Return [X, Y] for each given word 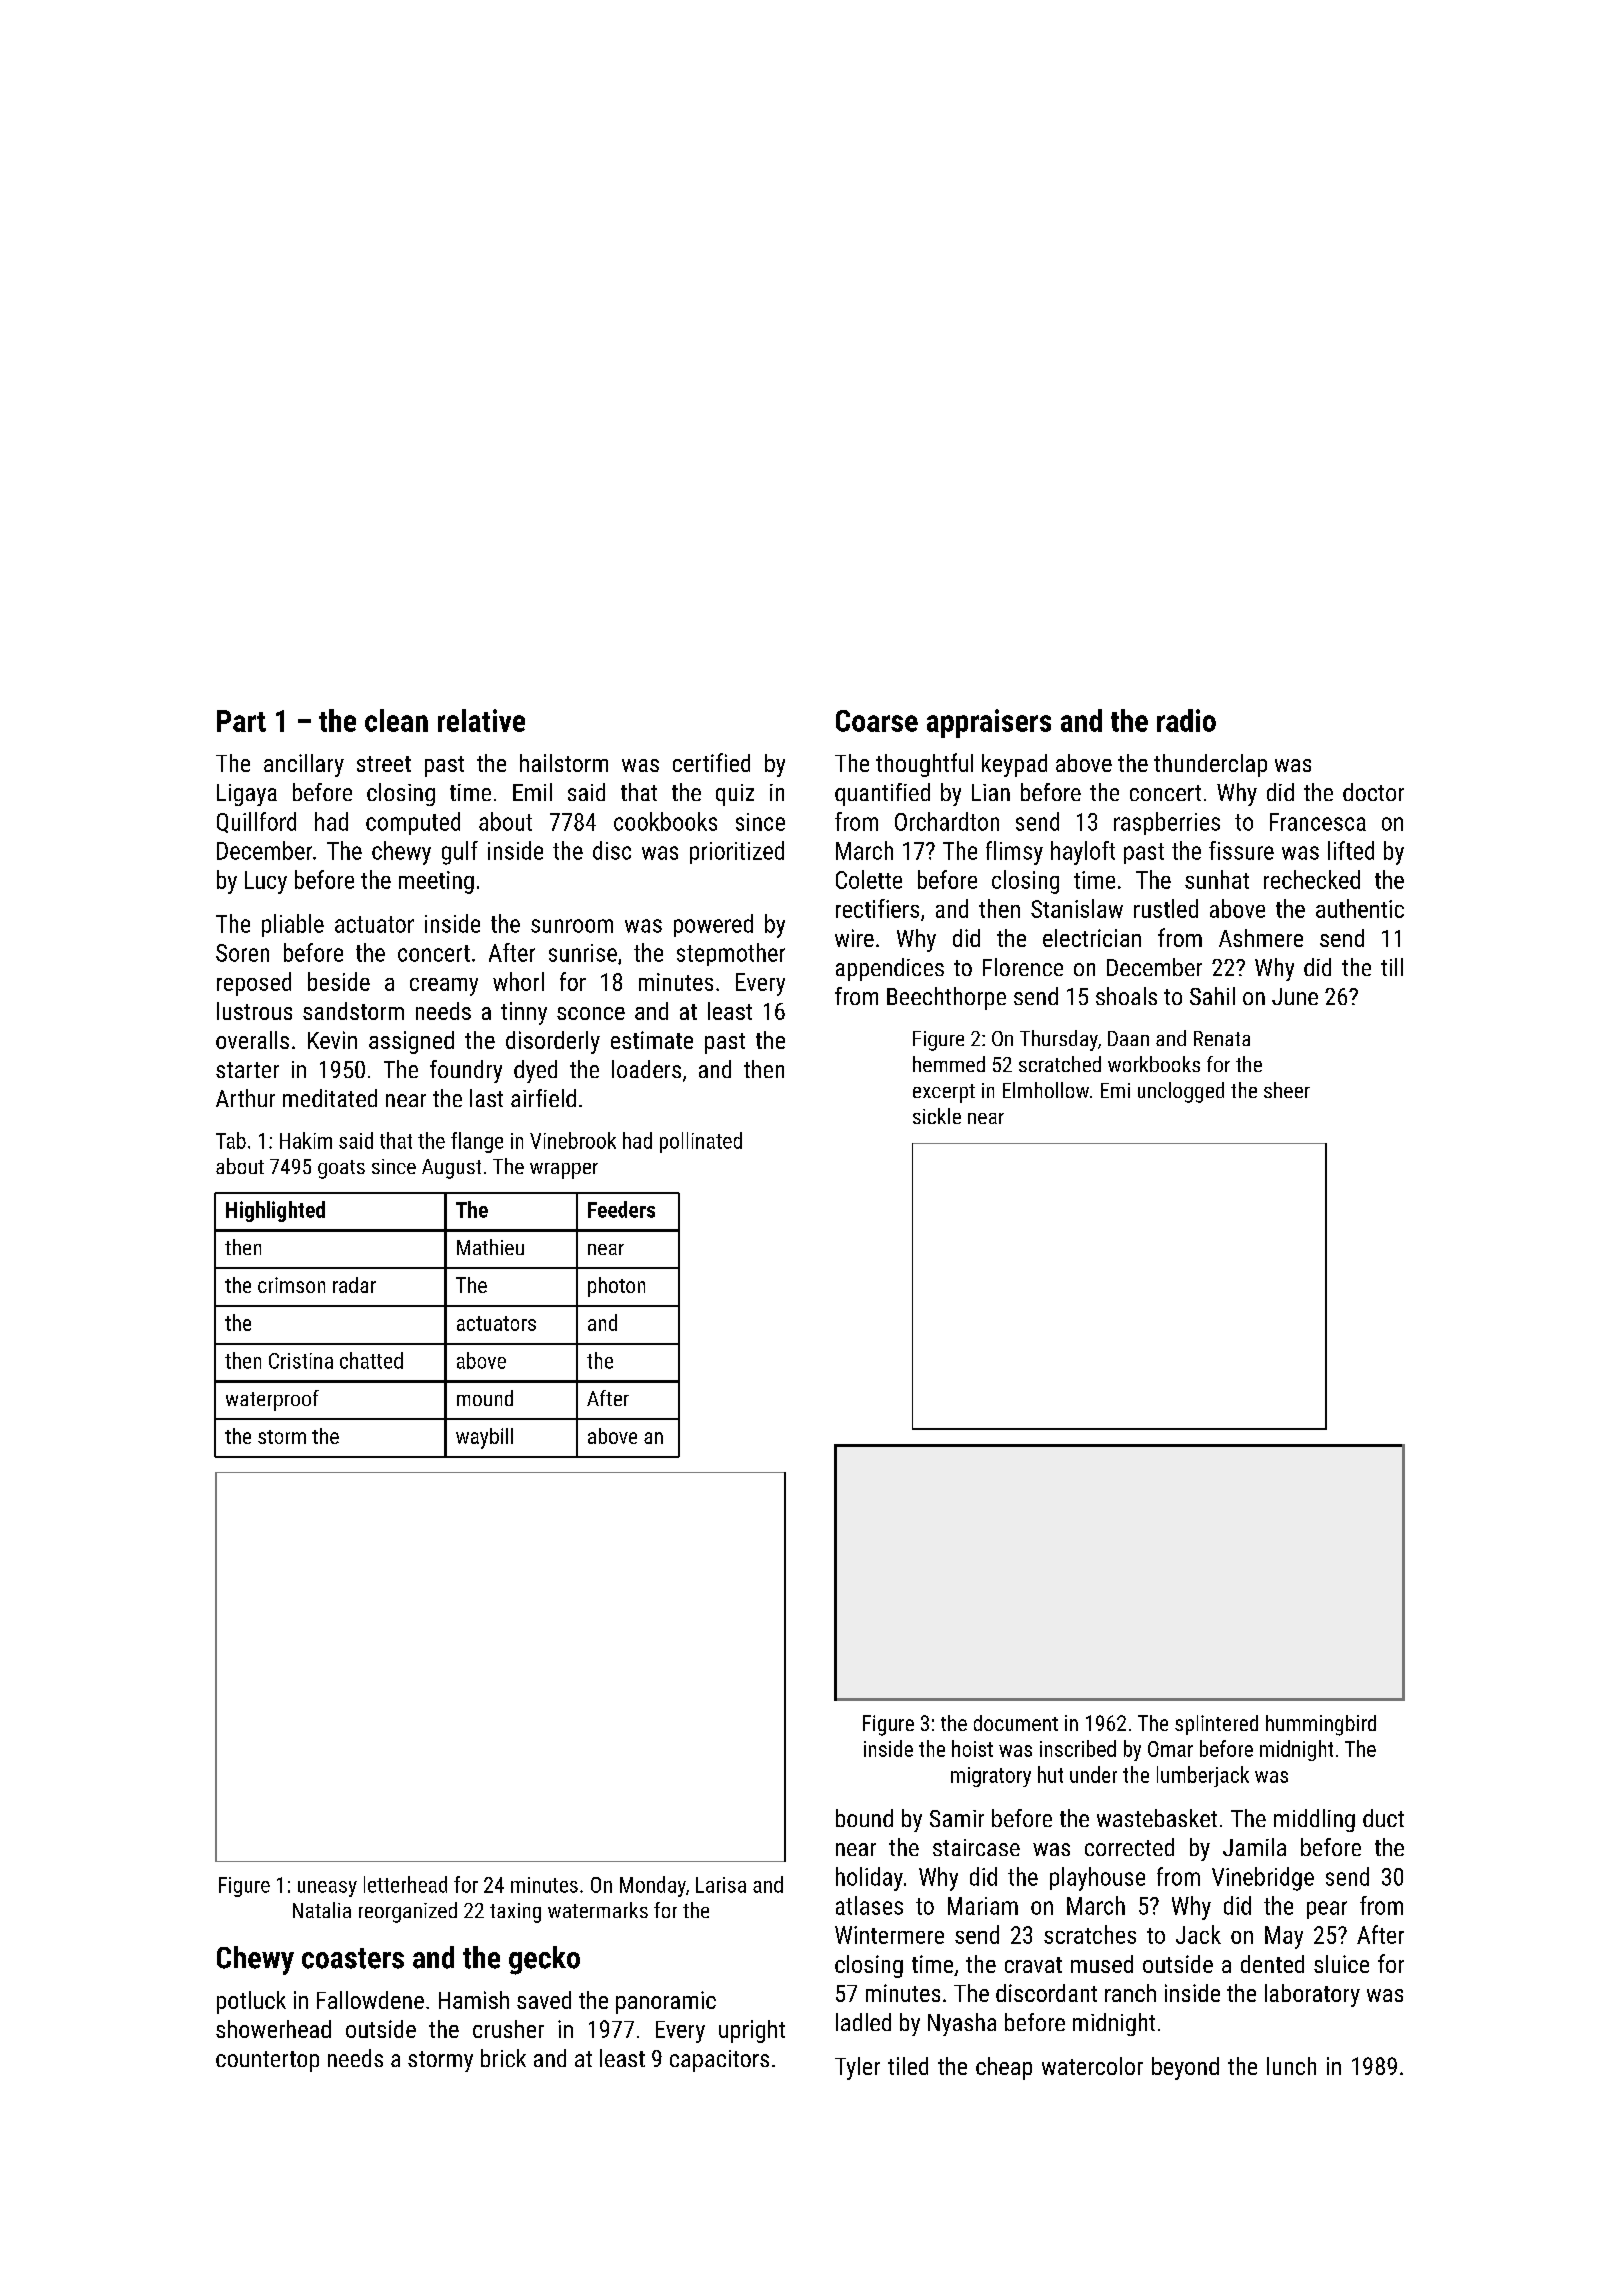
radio [1186, 720]
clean [396, 720]
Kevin [332, 1040]
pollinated [701, 1142]
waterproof [272, 1400]
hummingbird [1321, 1725]
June [1295, 996]
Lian [991, 792]
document [1016, 1723]
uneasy [327, 1889]
